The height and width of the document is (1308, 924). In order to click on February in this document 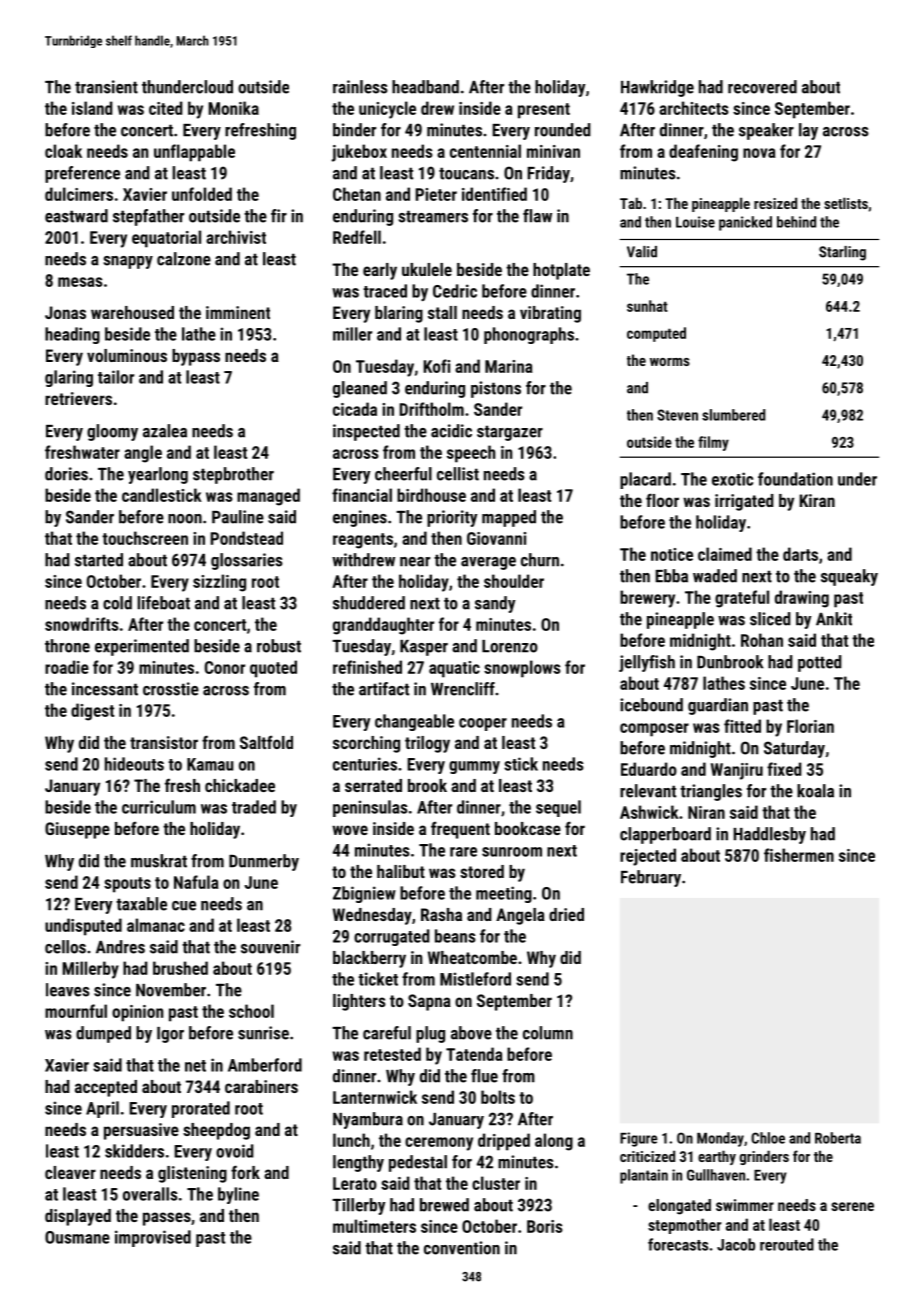, I will do `click(651, 878)`.
